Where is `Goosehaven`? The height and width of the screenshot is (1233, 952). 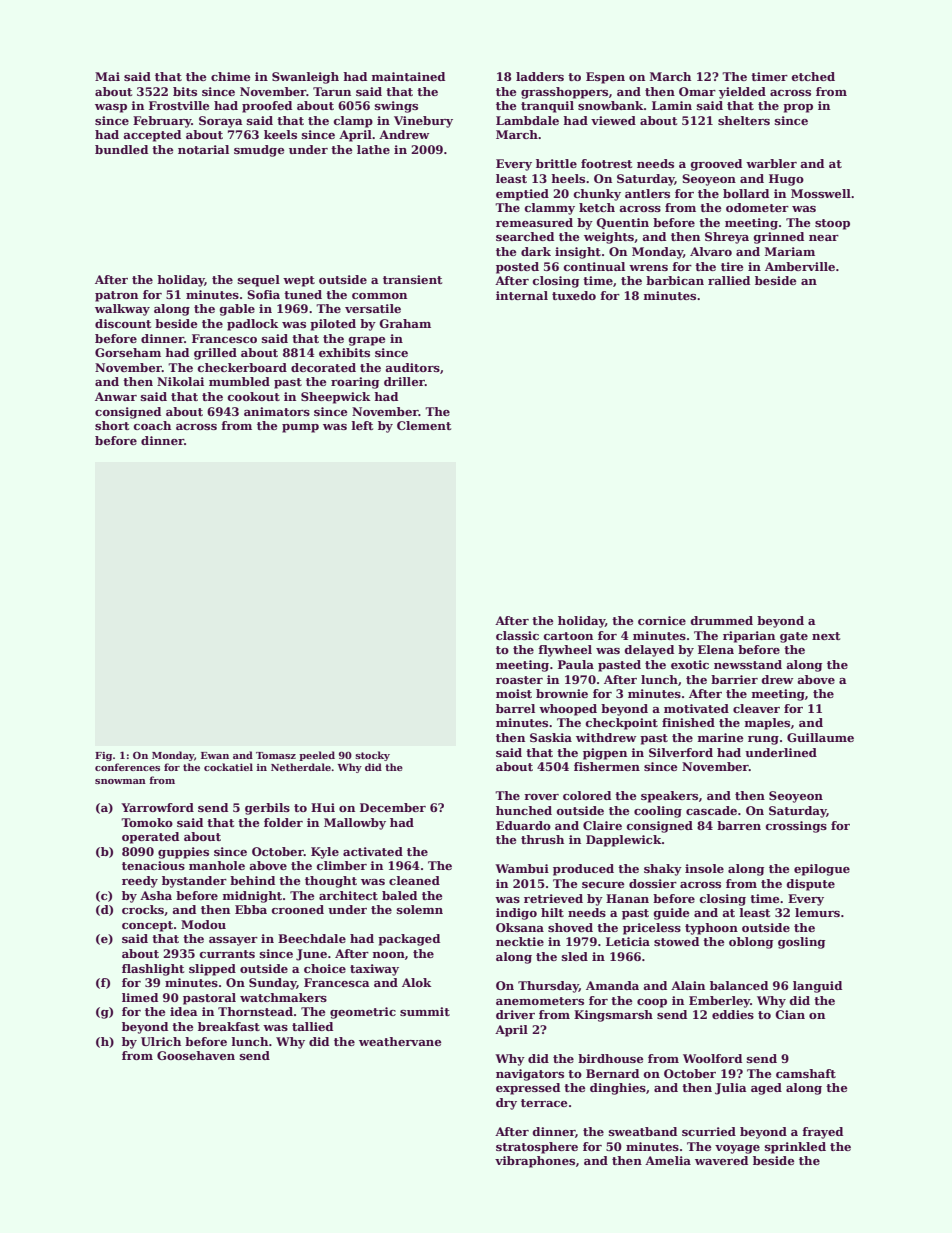 Goosehaven is located at coordinates (196, 1055).
